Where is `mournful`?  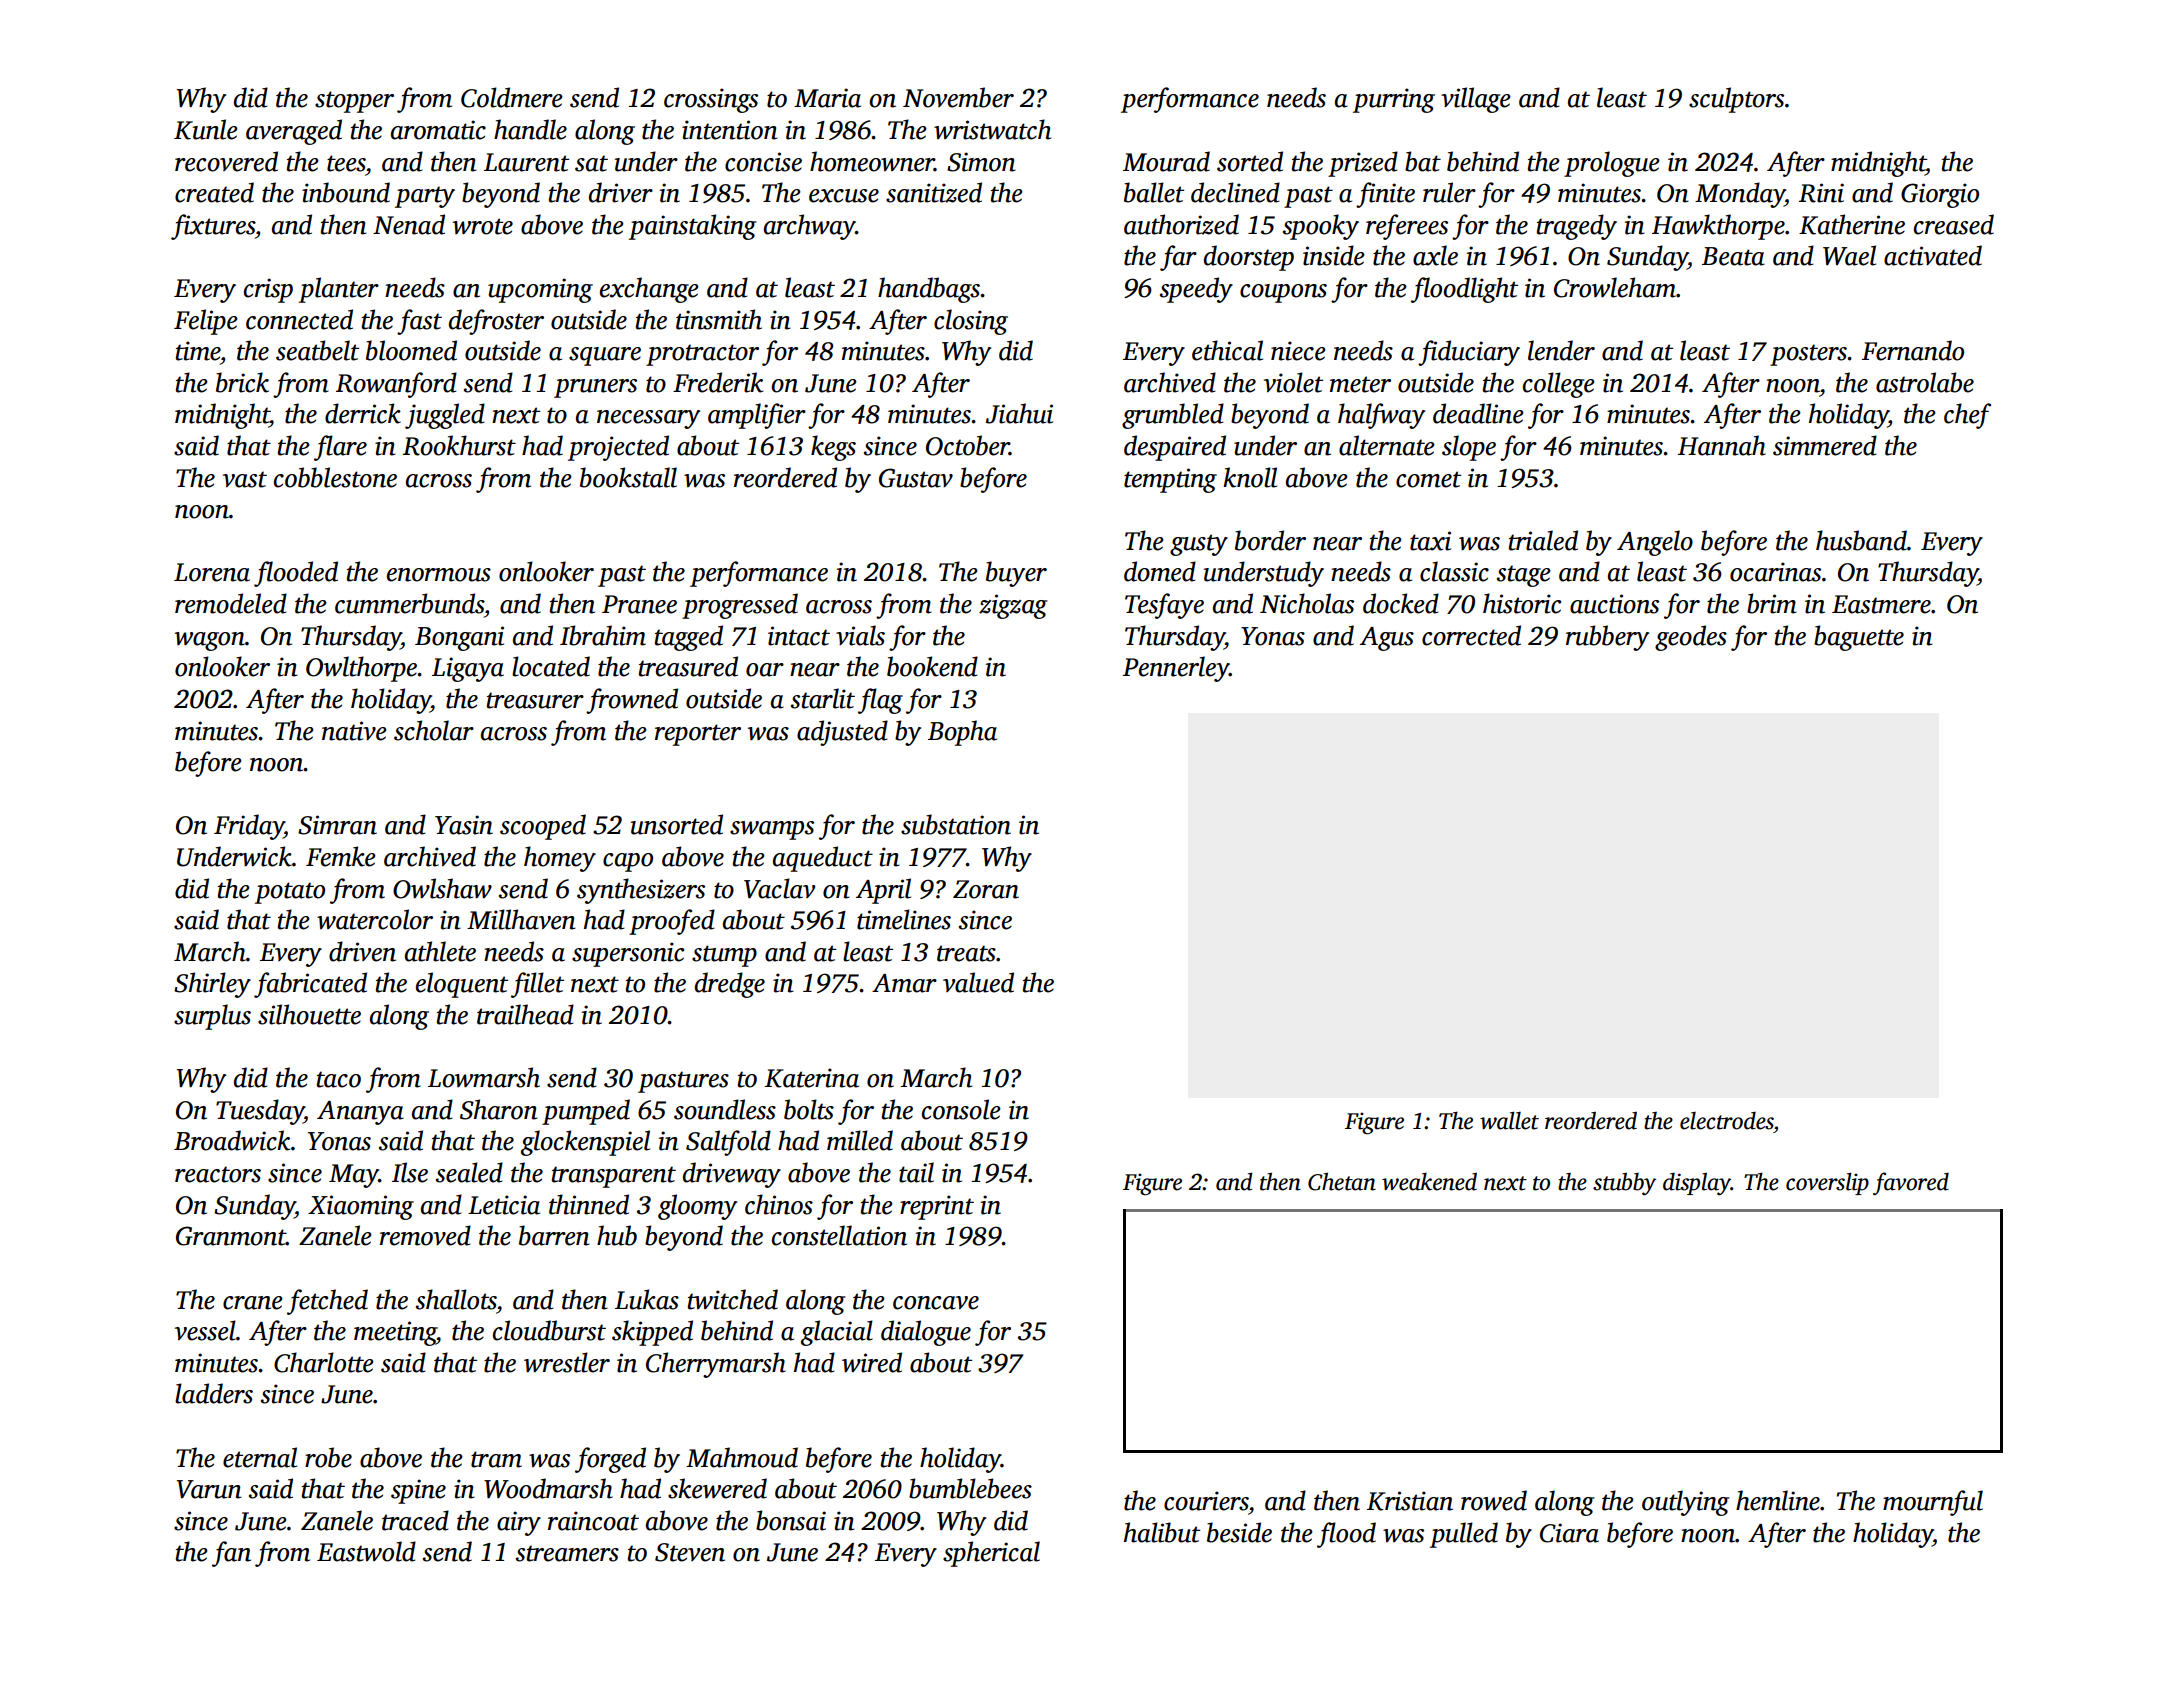
mournful is located at coordinates (1933, 1503).
